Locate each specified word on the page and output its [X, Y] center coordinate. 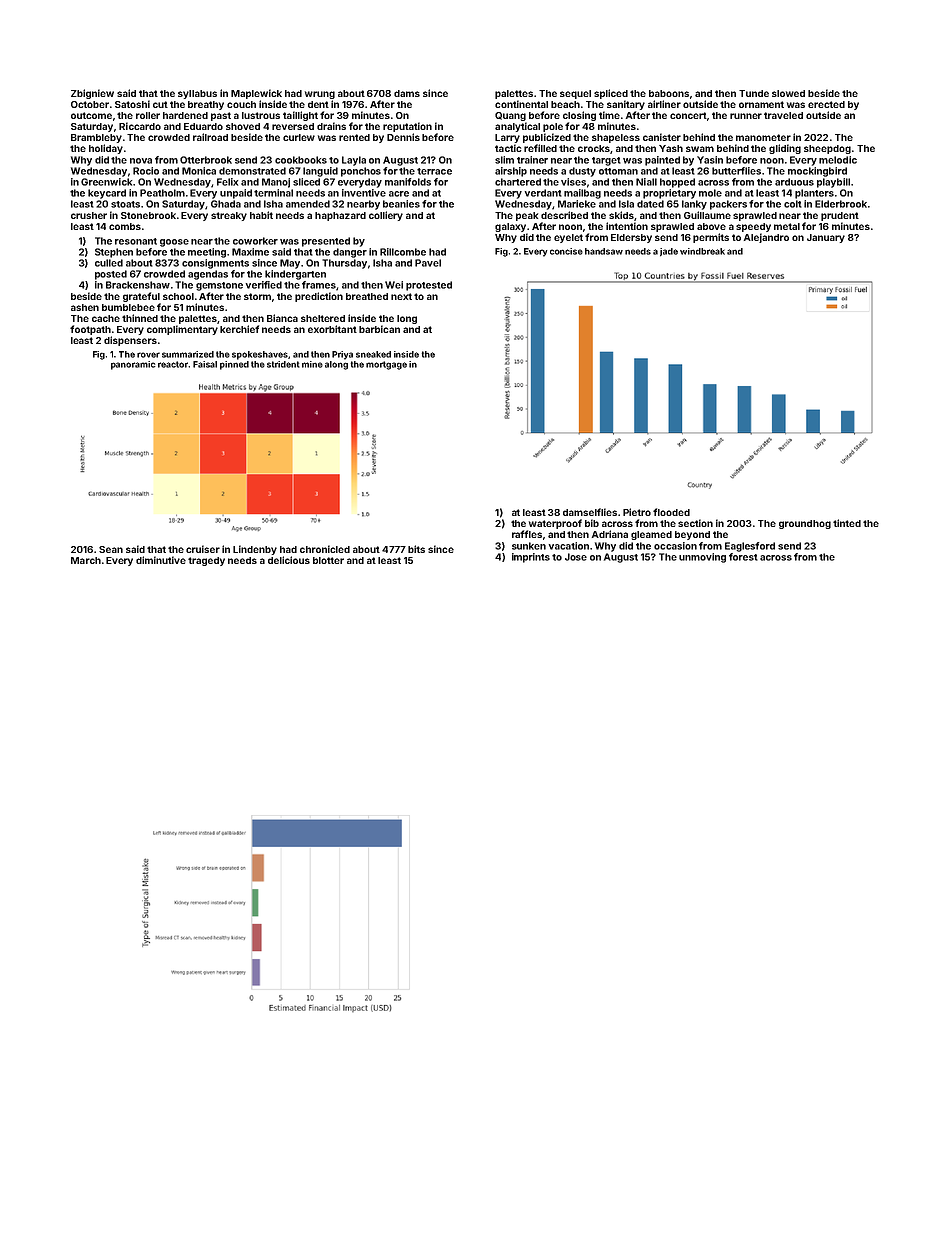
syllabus [197, 94]
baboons [669, 93]
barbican [379, 329]
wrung [320, 95]
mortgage [386, 365]
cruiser [203, 549]
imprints [531, 558]
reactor [173, 364]
